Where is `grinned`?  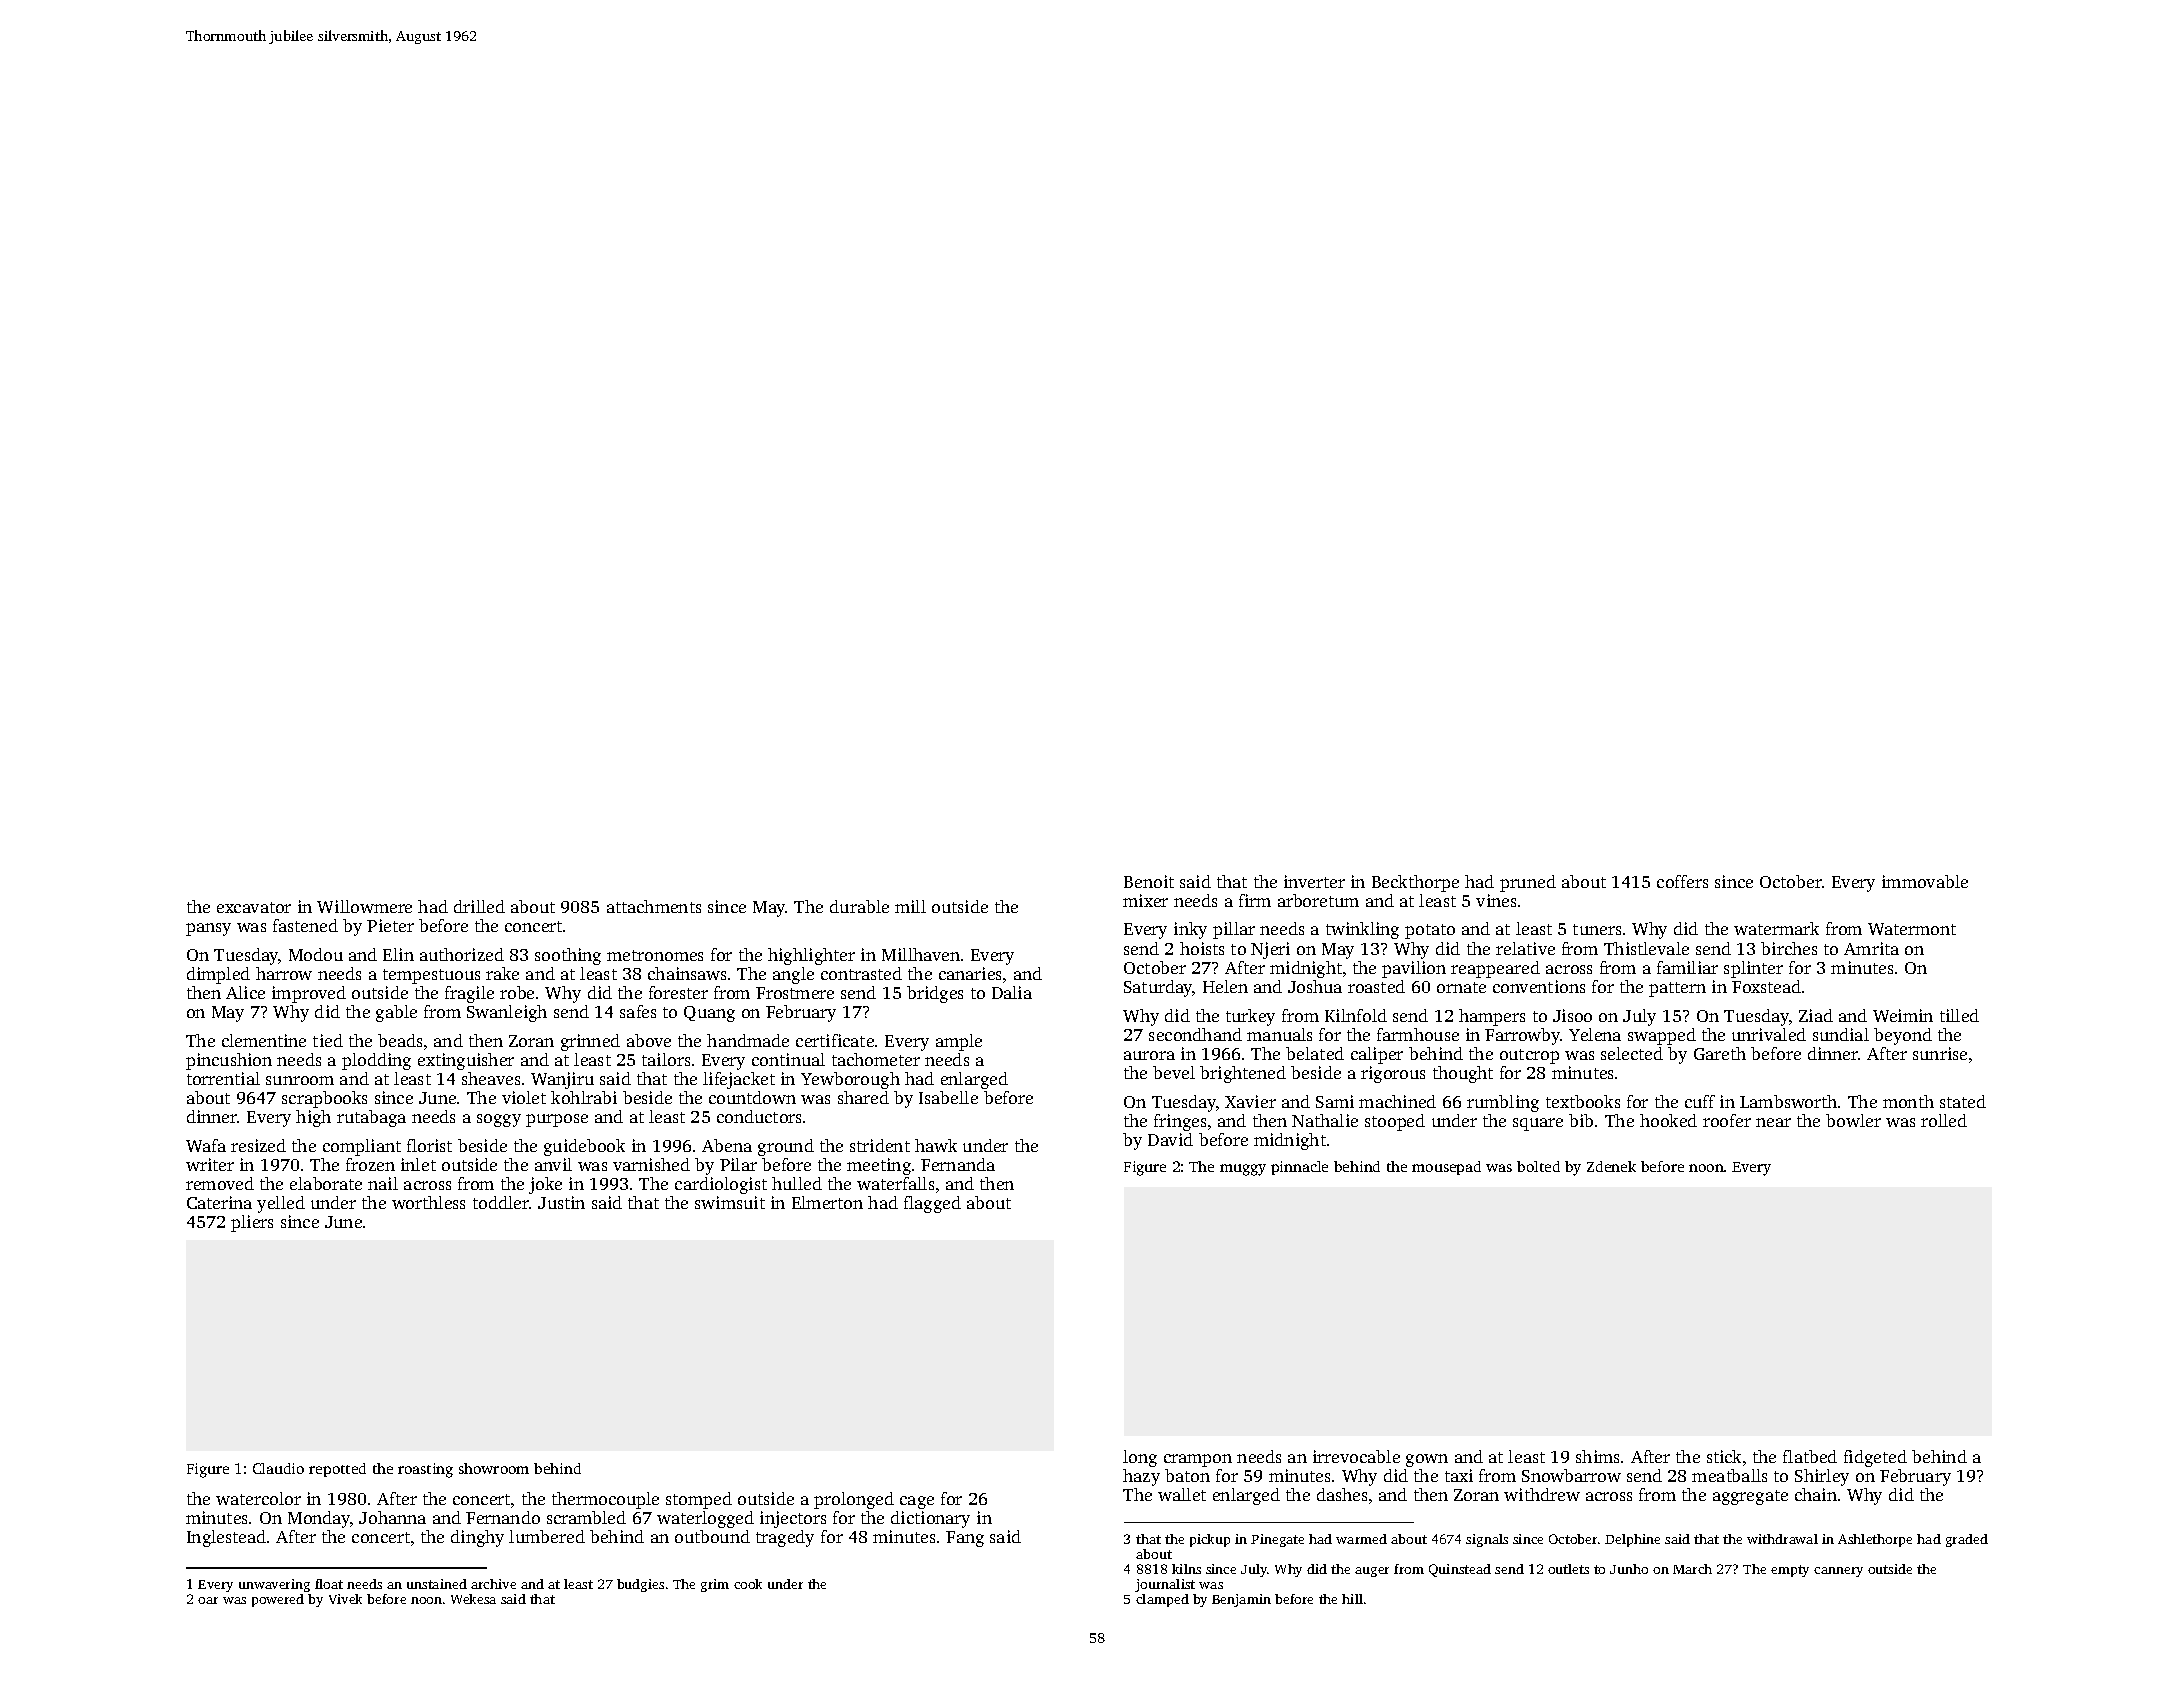 grinned is located at coordinates (590, 1042).
